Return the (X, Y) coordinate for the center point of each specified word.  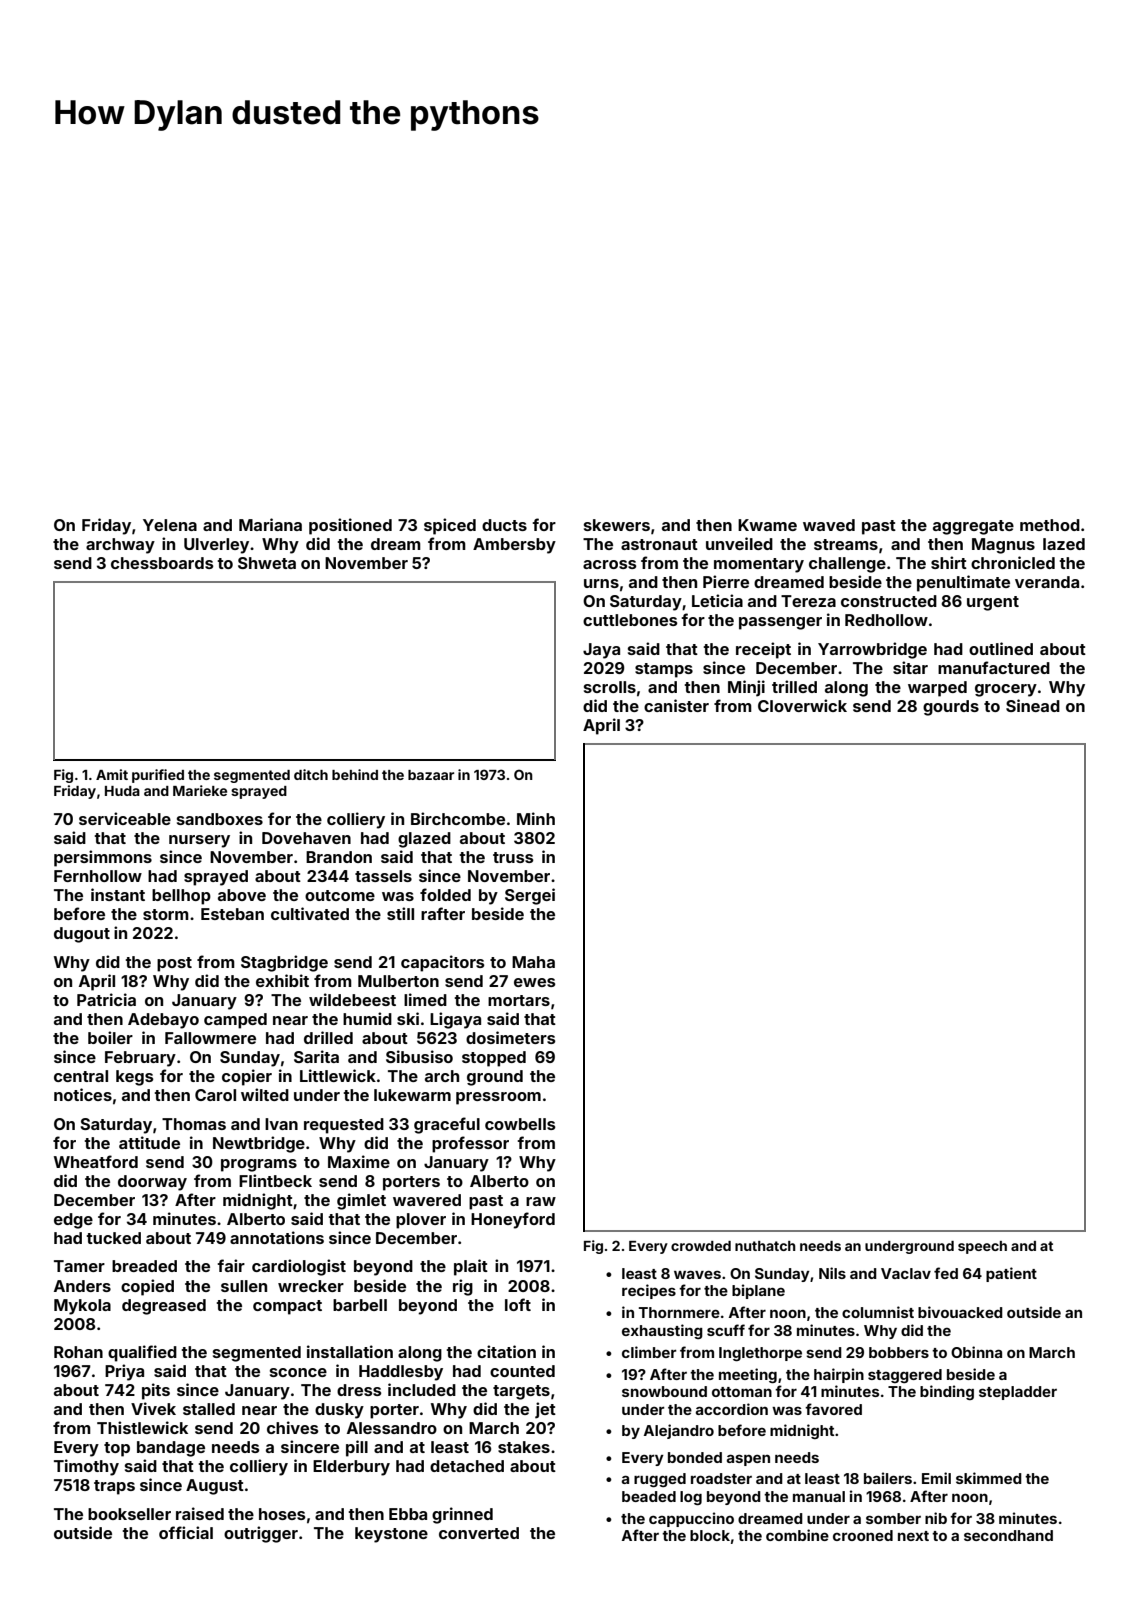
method (1050, 525)
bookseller (129, 1514)
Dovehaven (306, 838)
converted (479, 1533)
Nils (832, 1273)
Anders (82, 1286)
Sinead (1033, 705)
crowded (701, 1246)
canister (676, 705)
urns (601, 583)
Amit (112, 774)
